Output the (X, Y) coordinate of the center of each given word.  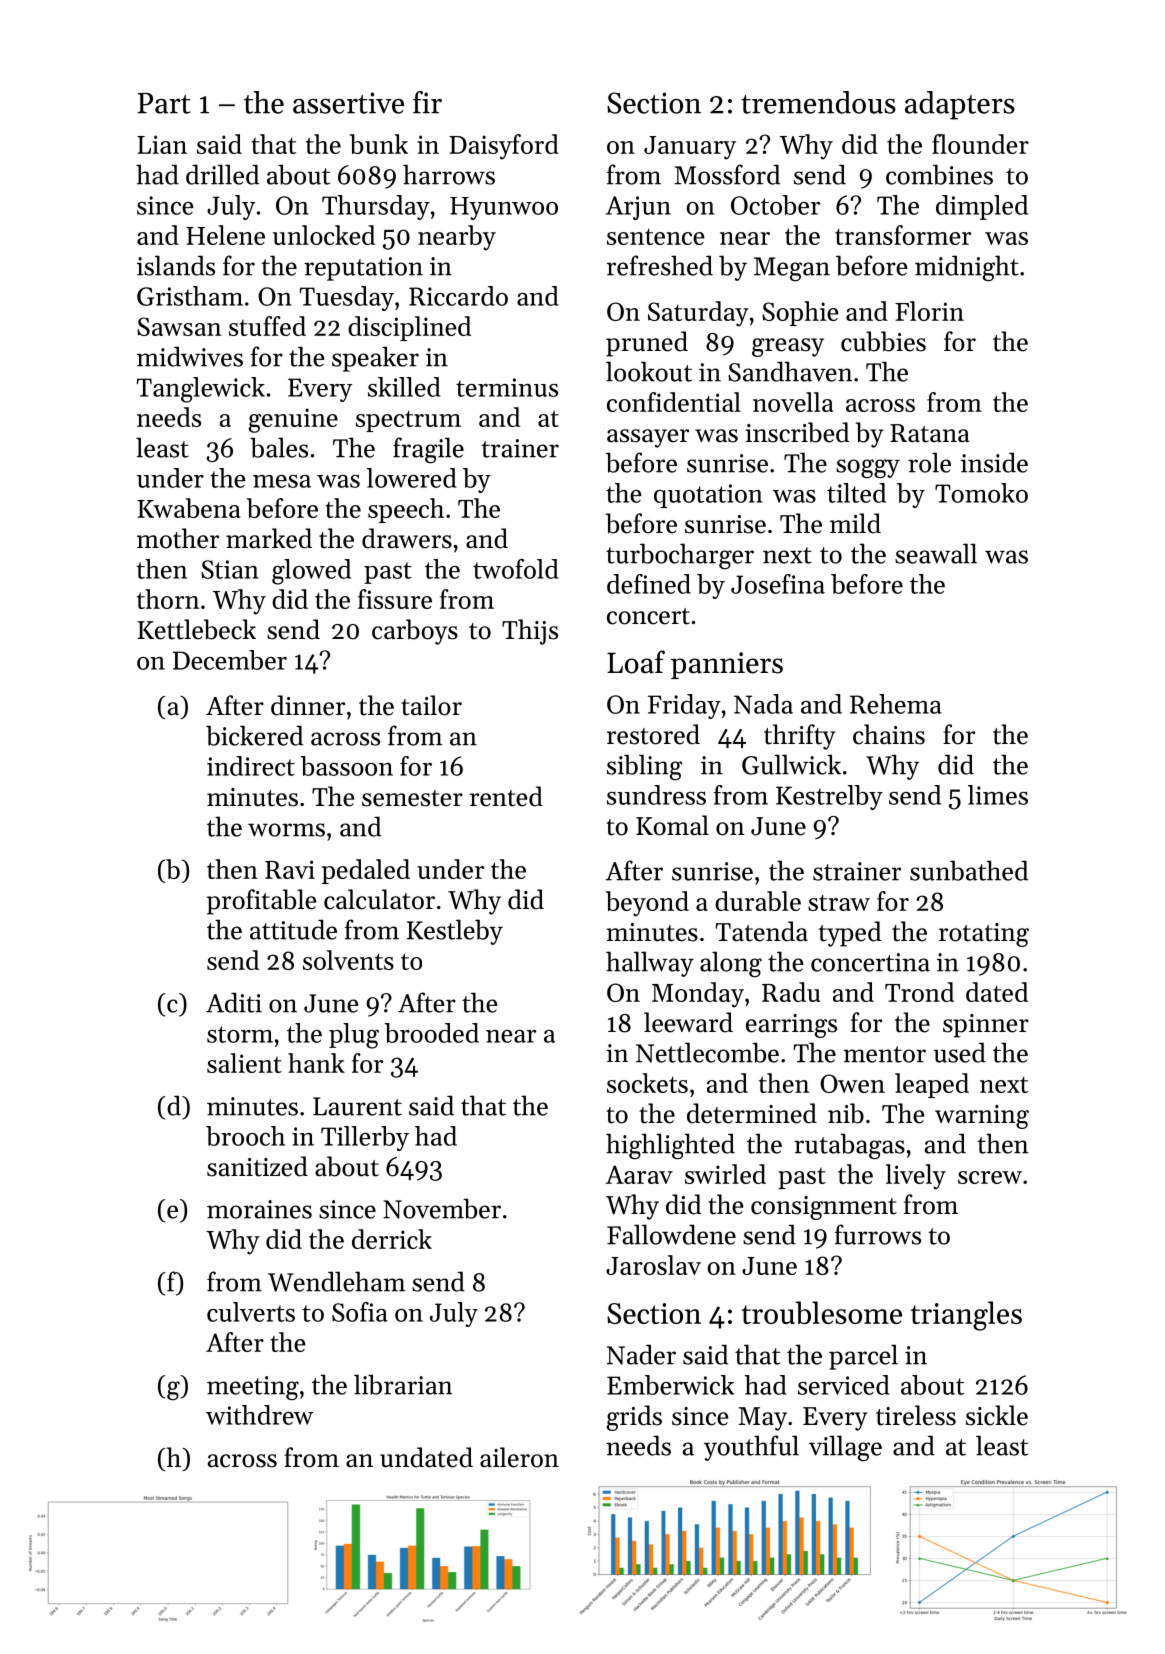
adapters (960, 105)
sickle (997, 1415)
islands (176, 265)
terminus (507, 387)
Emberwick (670, 1385)
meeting (253, 1388)
